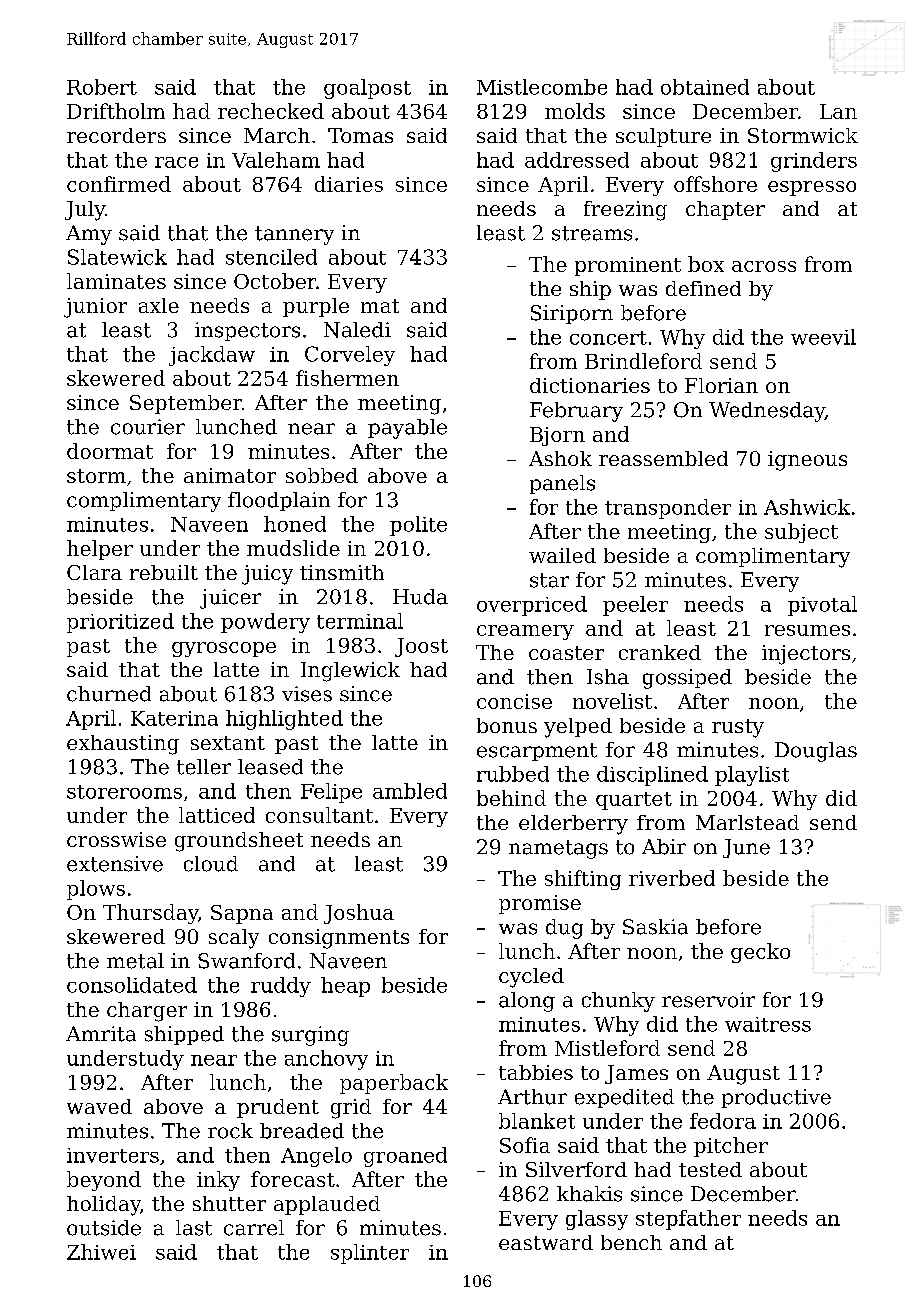  I want to click on Mistlecombe, so click(542, 87).
